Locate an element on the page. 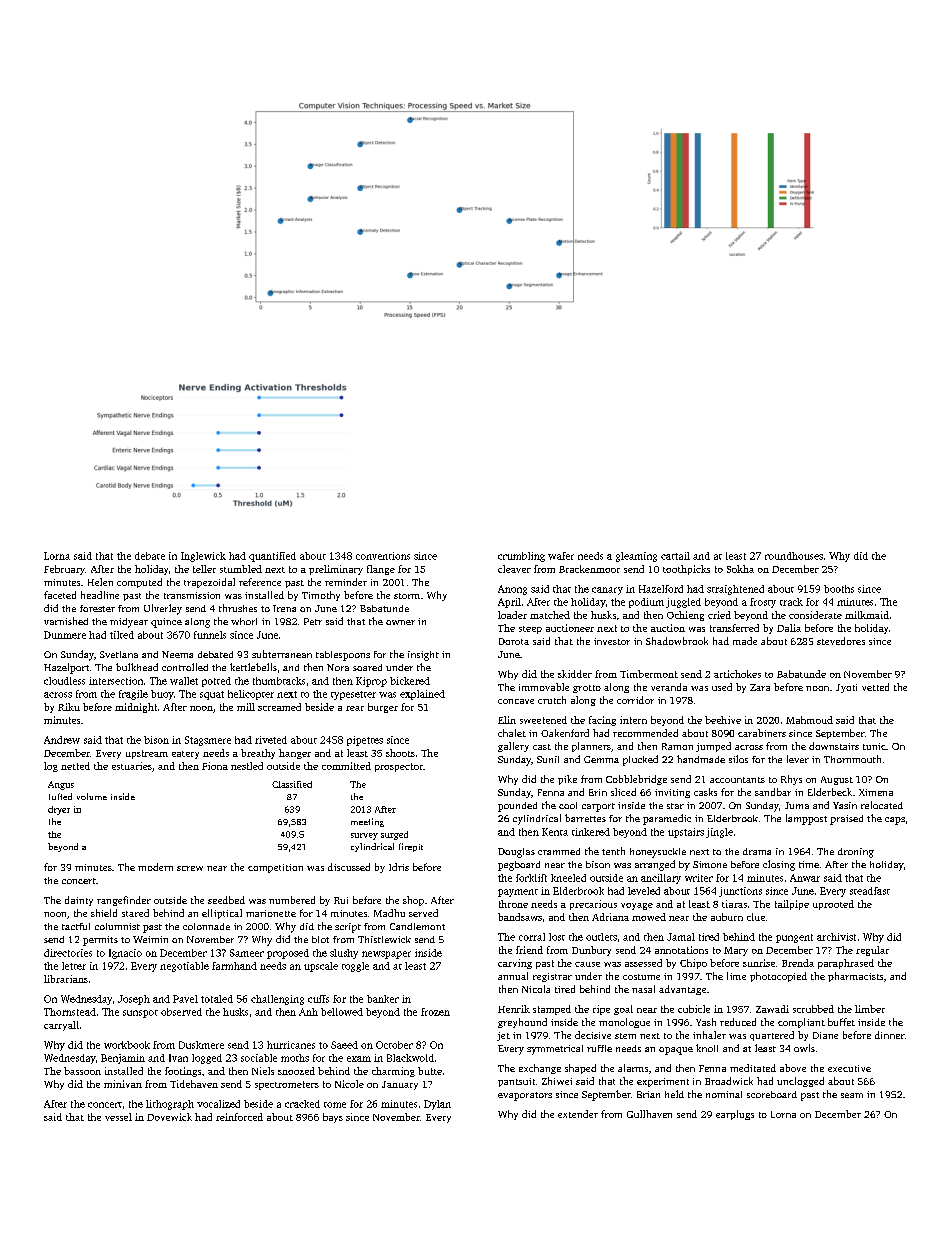 Image resolution: width=952 pixels, height=1233 pixels. lime is located at coordinates (736, 976).
